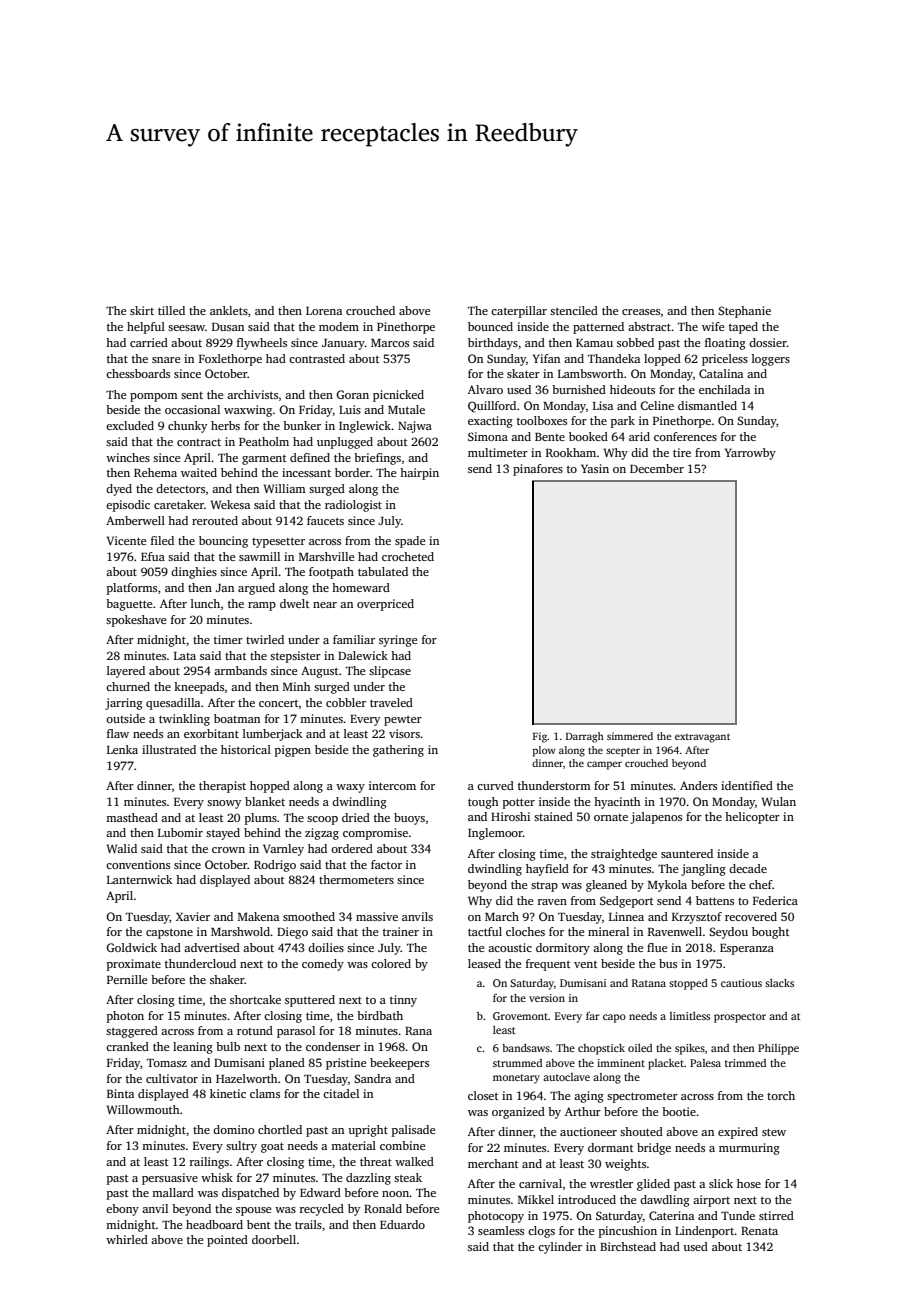 The image size is (908, 1316). I want to click on flywheels, so click(262, 344).
